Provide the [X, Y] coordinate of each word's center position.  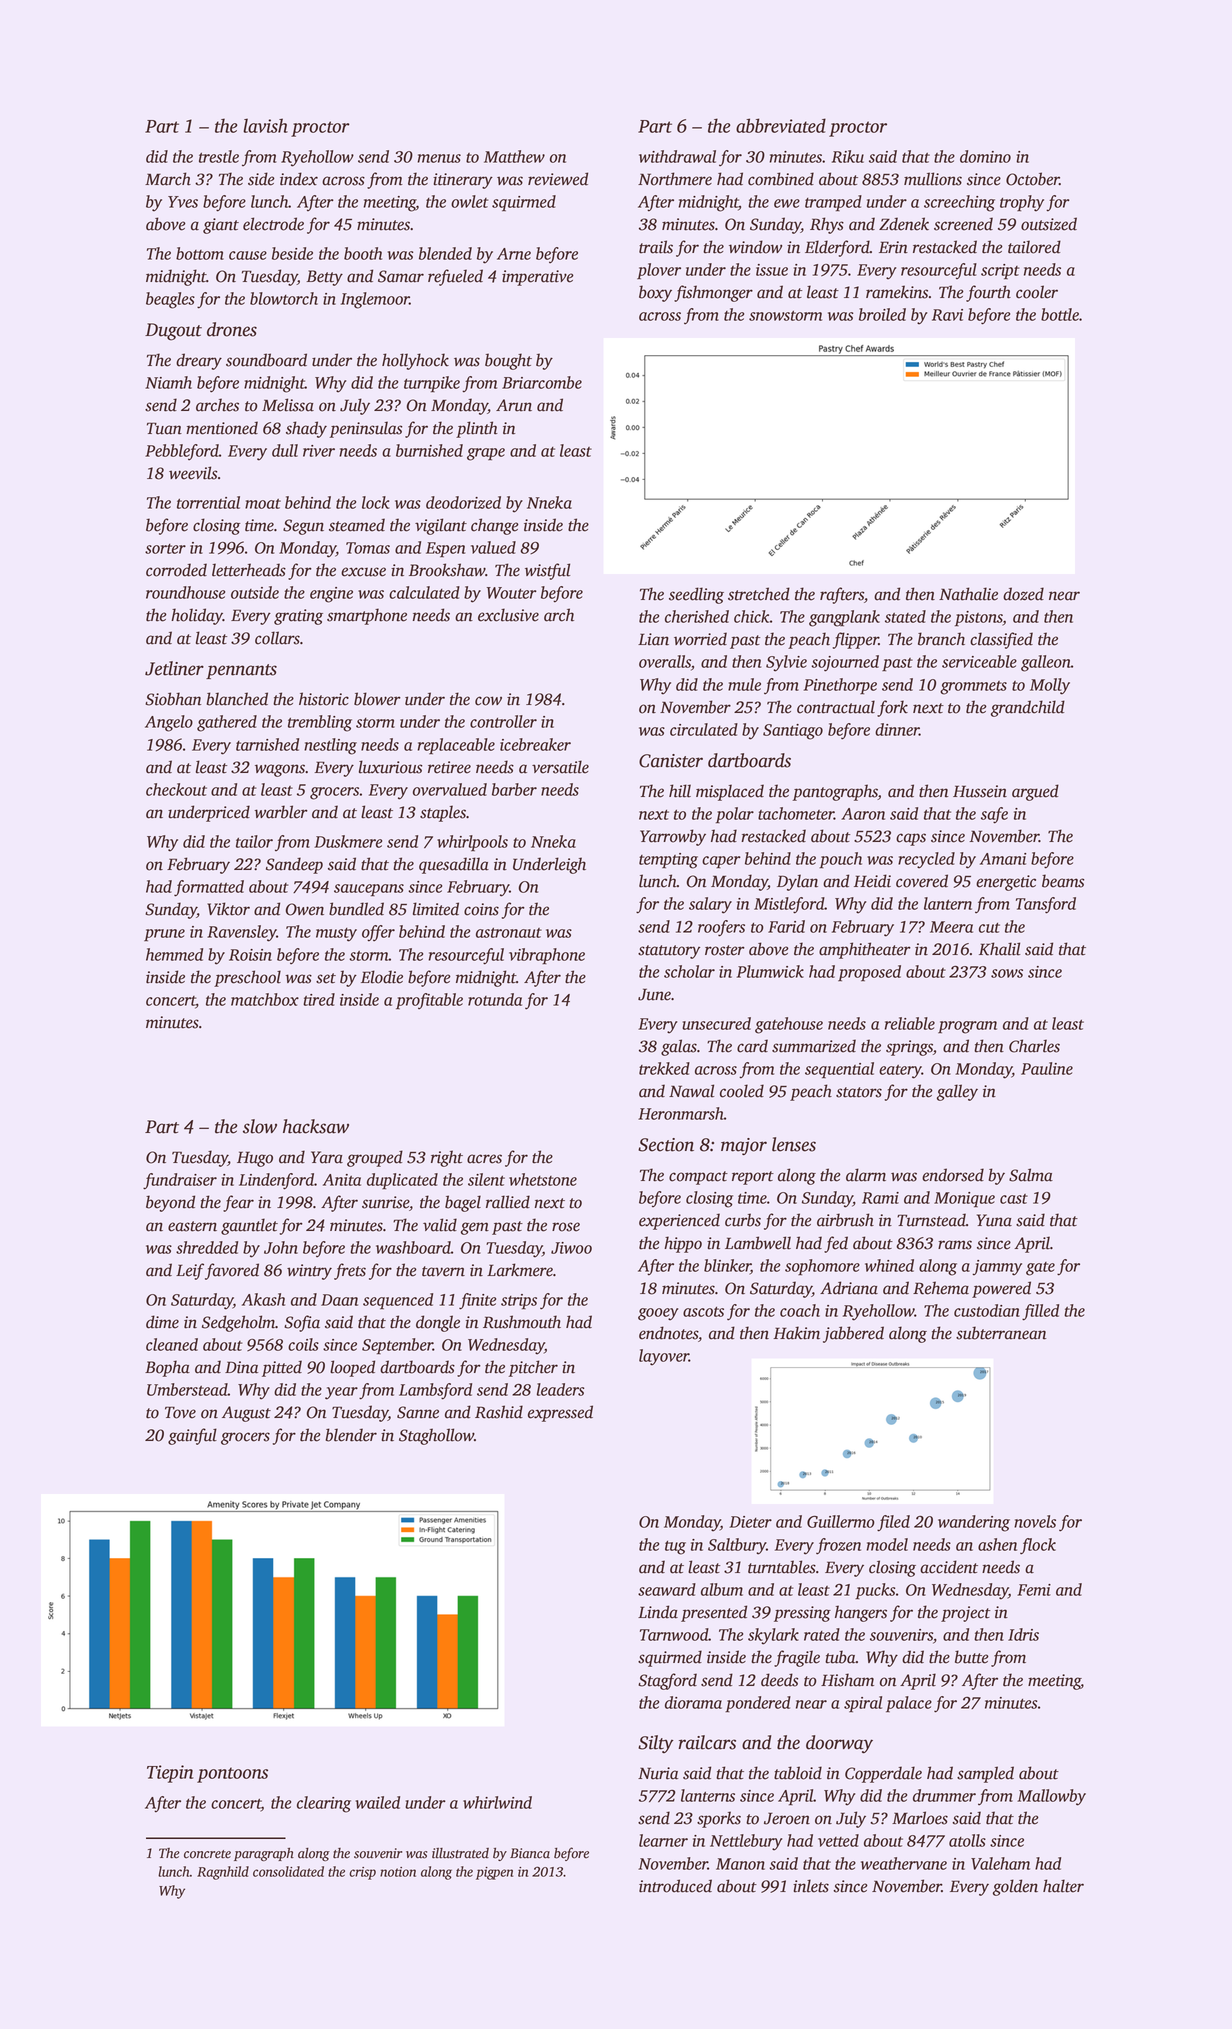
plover [659, 271]
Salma [1031, 1175]
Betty [324, 278]
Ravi [947, 315]
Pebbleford [182, 452]
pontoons [232, 1775]
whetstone [543, 1179]
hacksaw [316, 1126]
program [967, 1027]
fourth [988, 293]
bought [508, 361]
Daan [339, 1300]
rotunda [495, 999]
